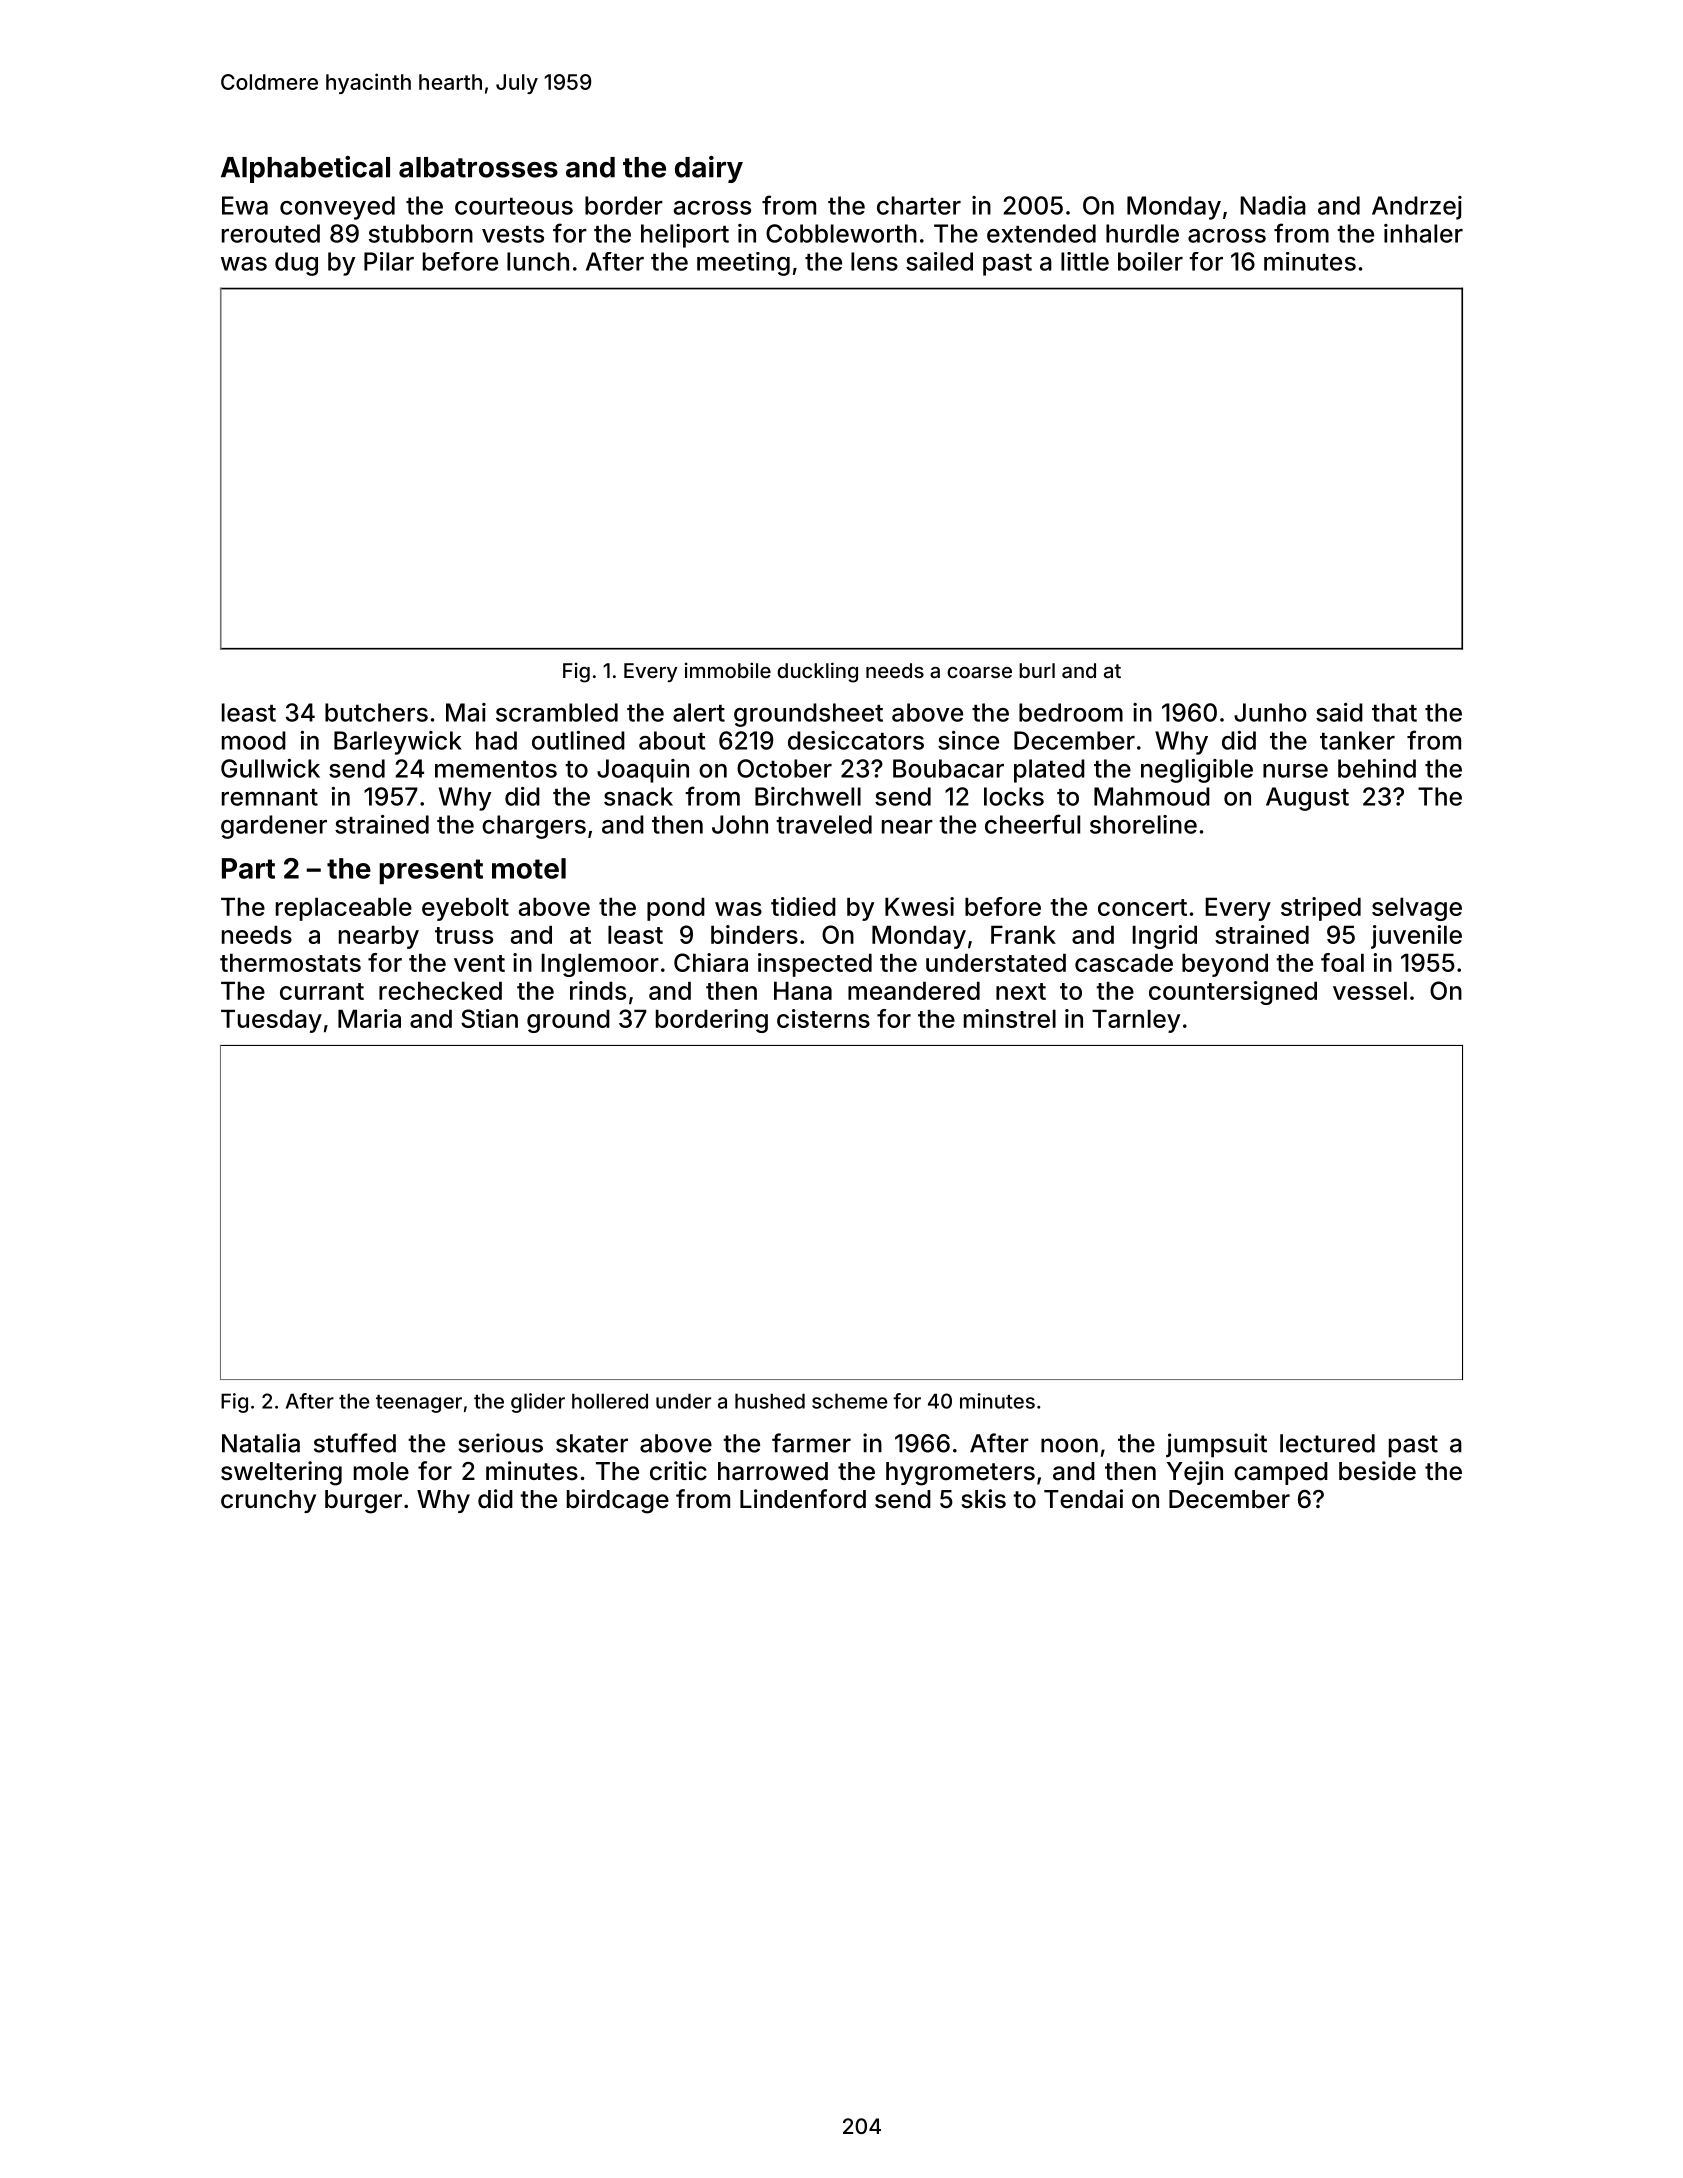  I want to click on Frank, so click(1023, 934).
